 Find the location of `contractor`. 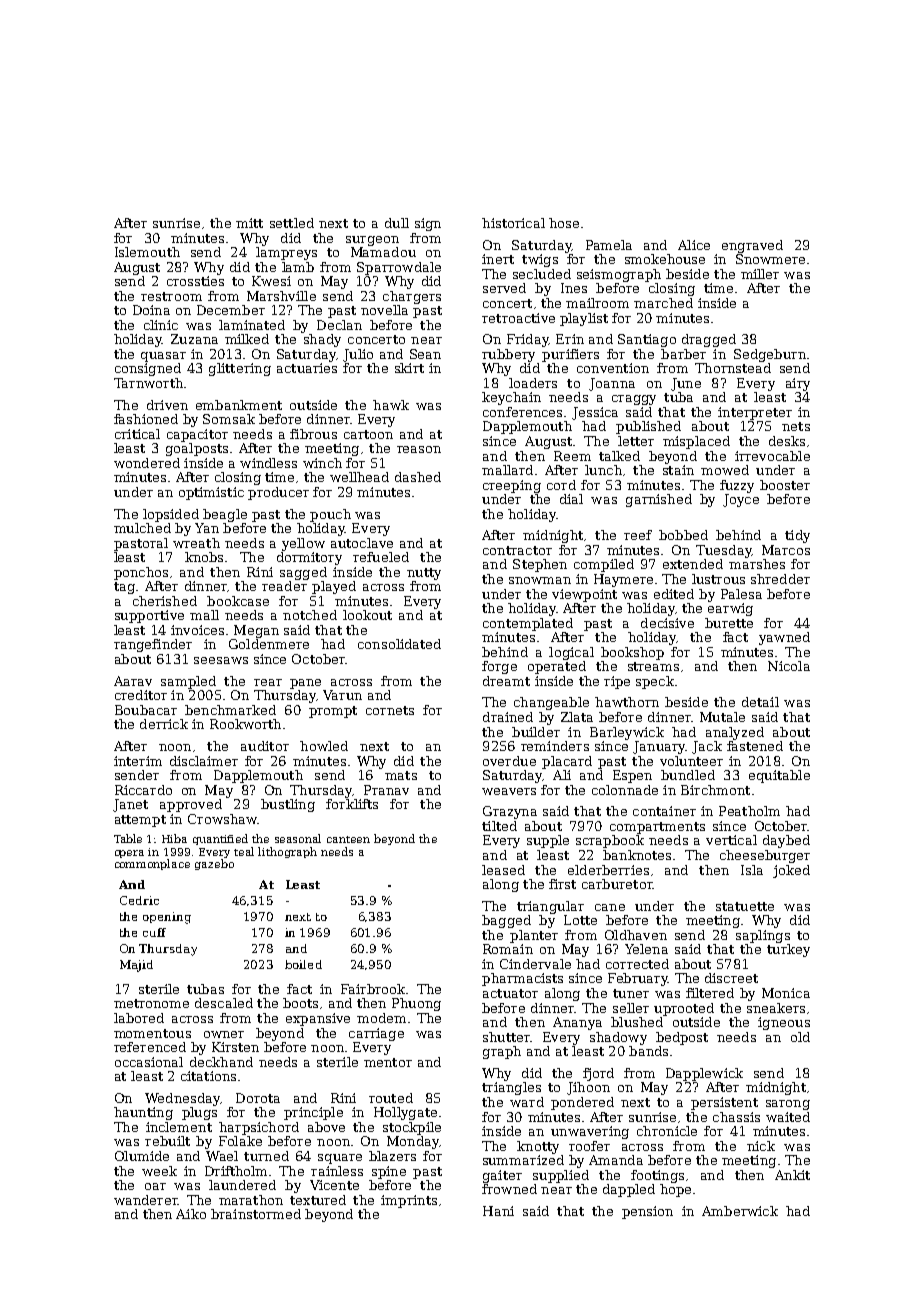

contractor is located at coordinates (517, 550).
